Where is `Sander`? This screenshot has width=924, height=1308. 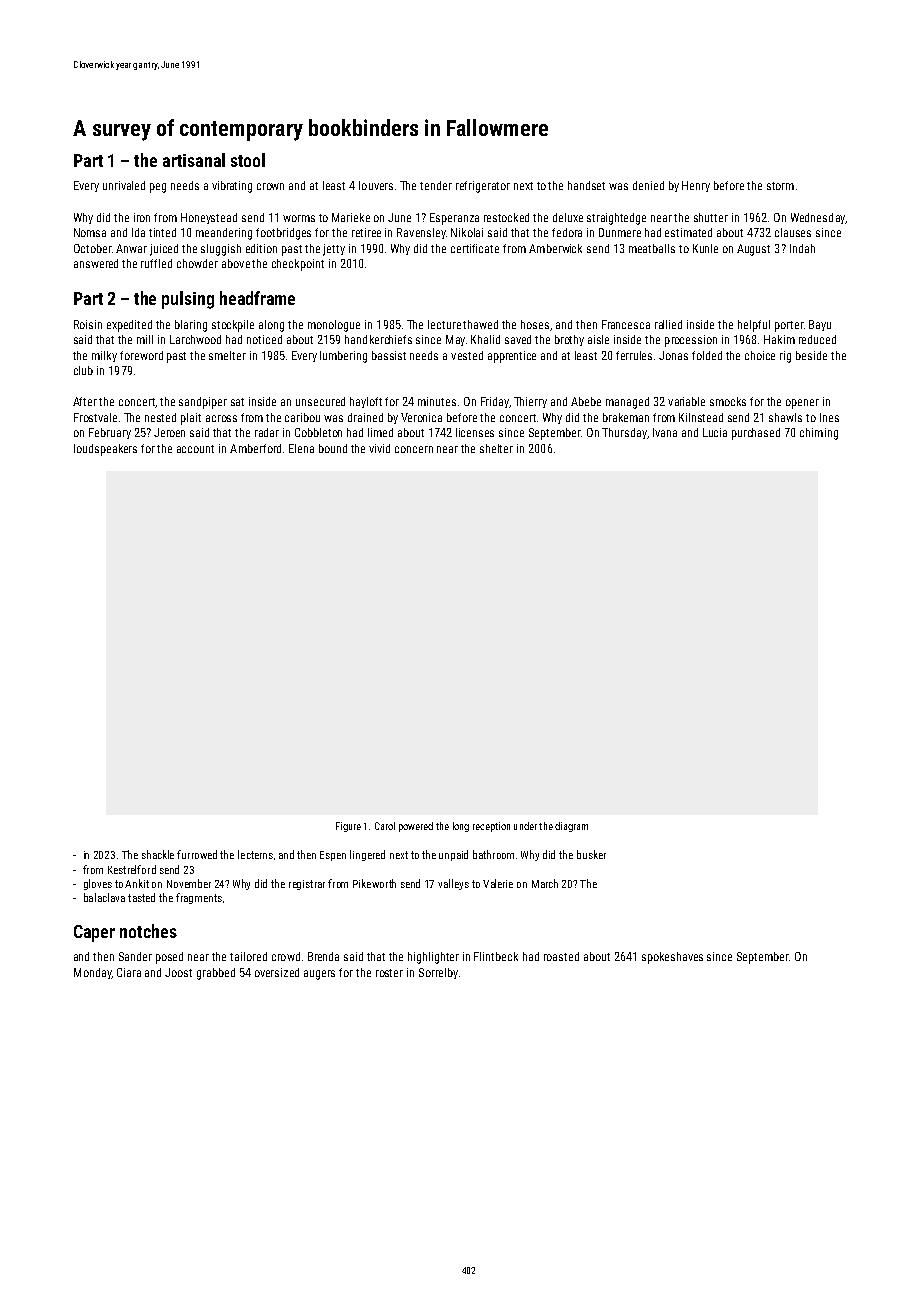 Sander is located at coordinates (135, 956).
